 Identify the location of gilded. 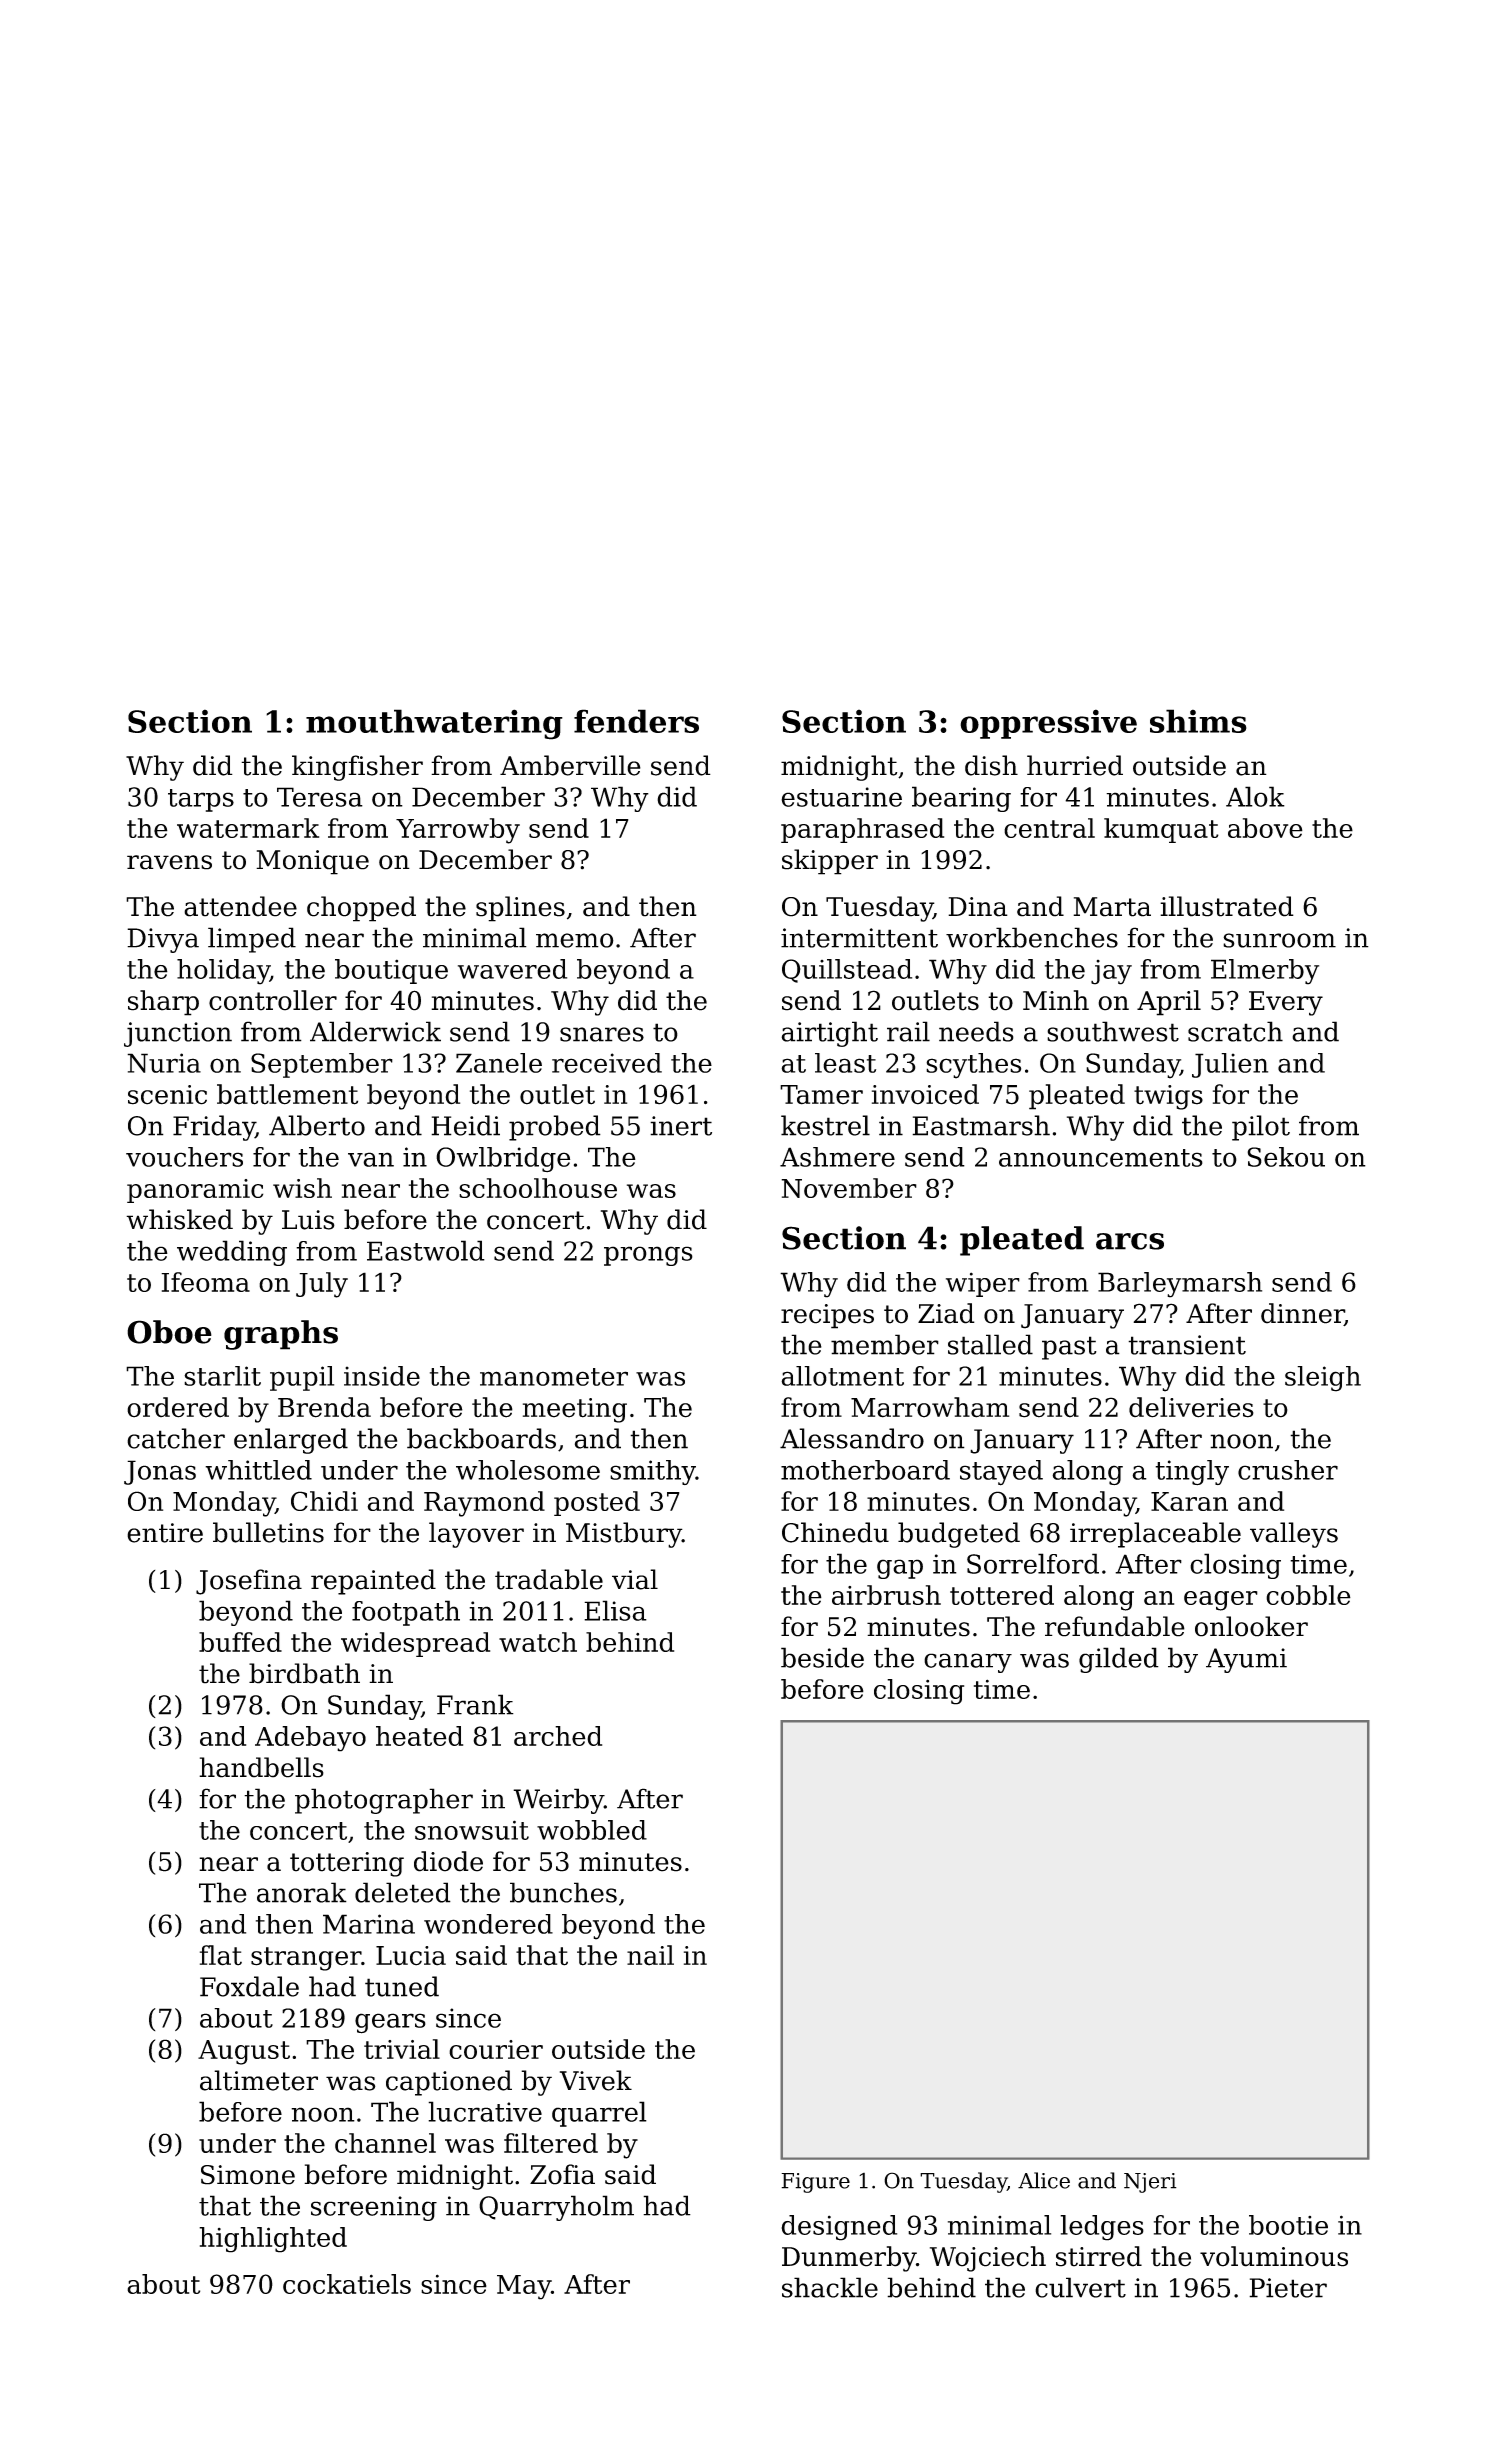
(1119, 1660).
